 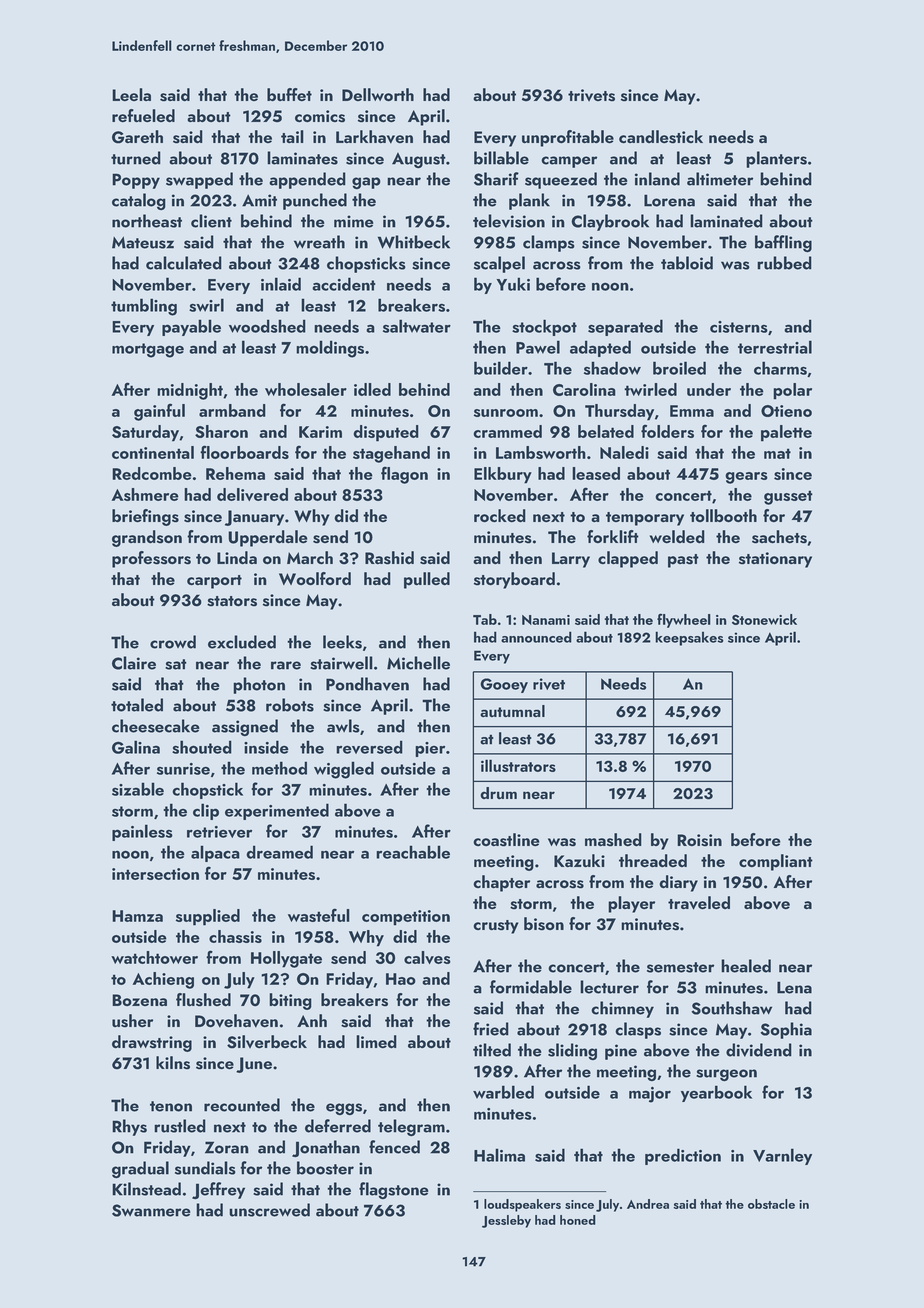 I want to click on Swanmere, so click(x=151, y=1210).
